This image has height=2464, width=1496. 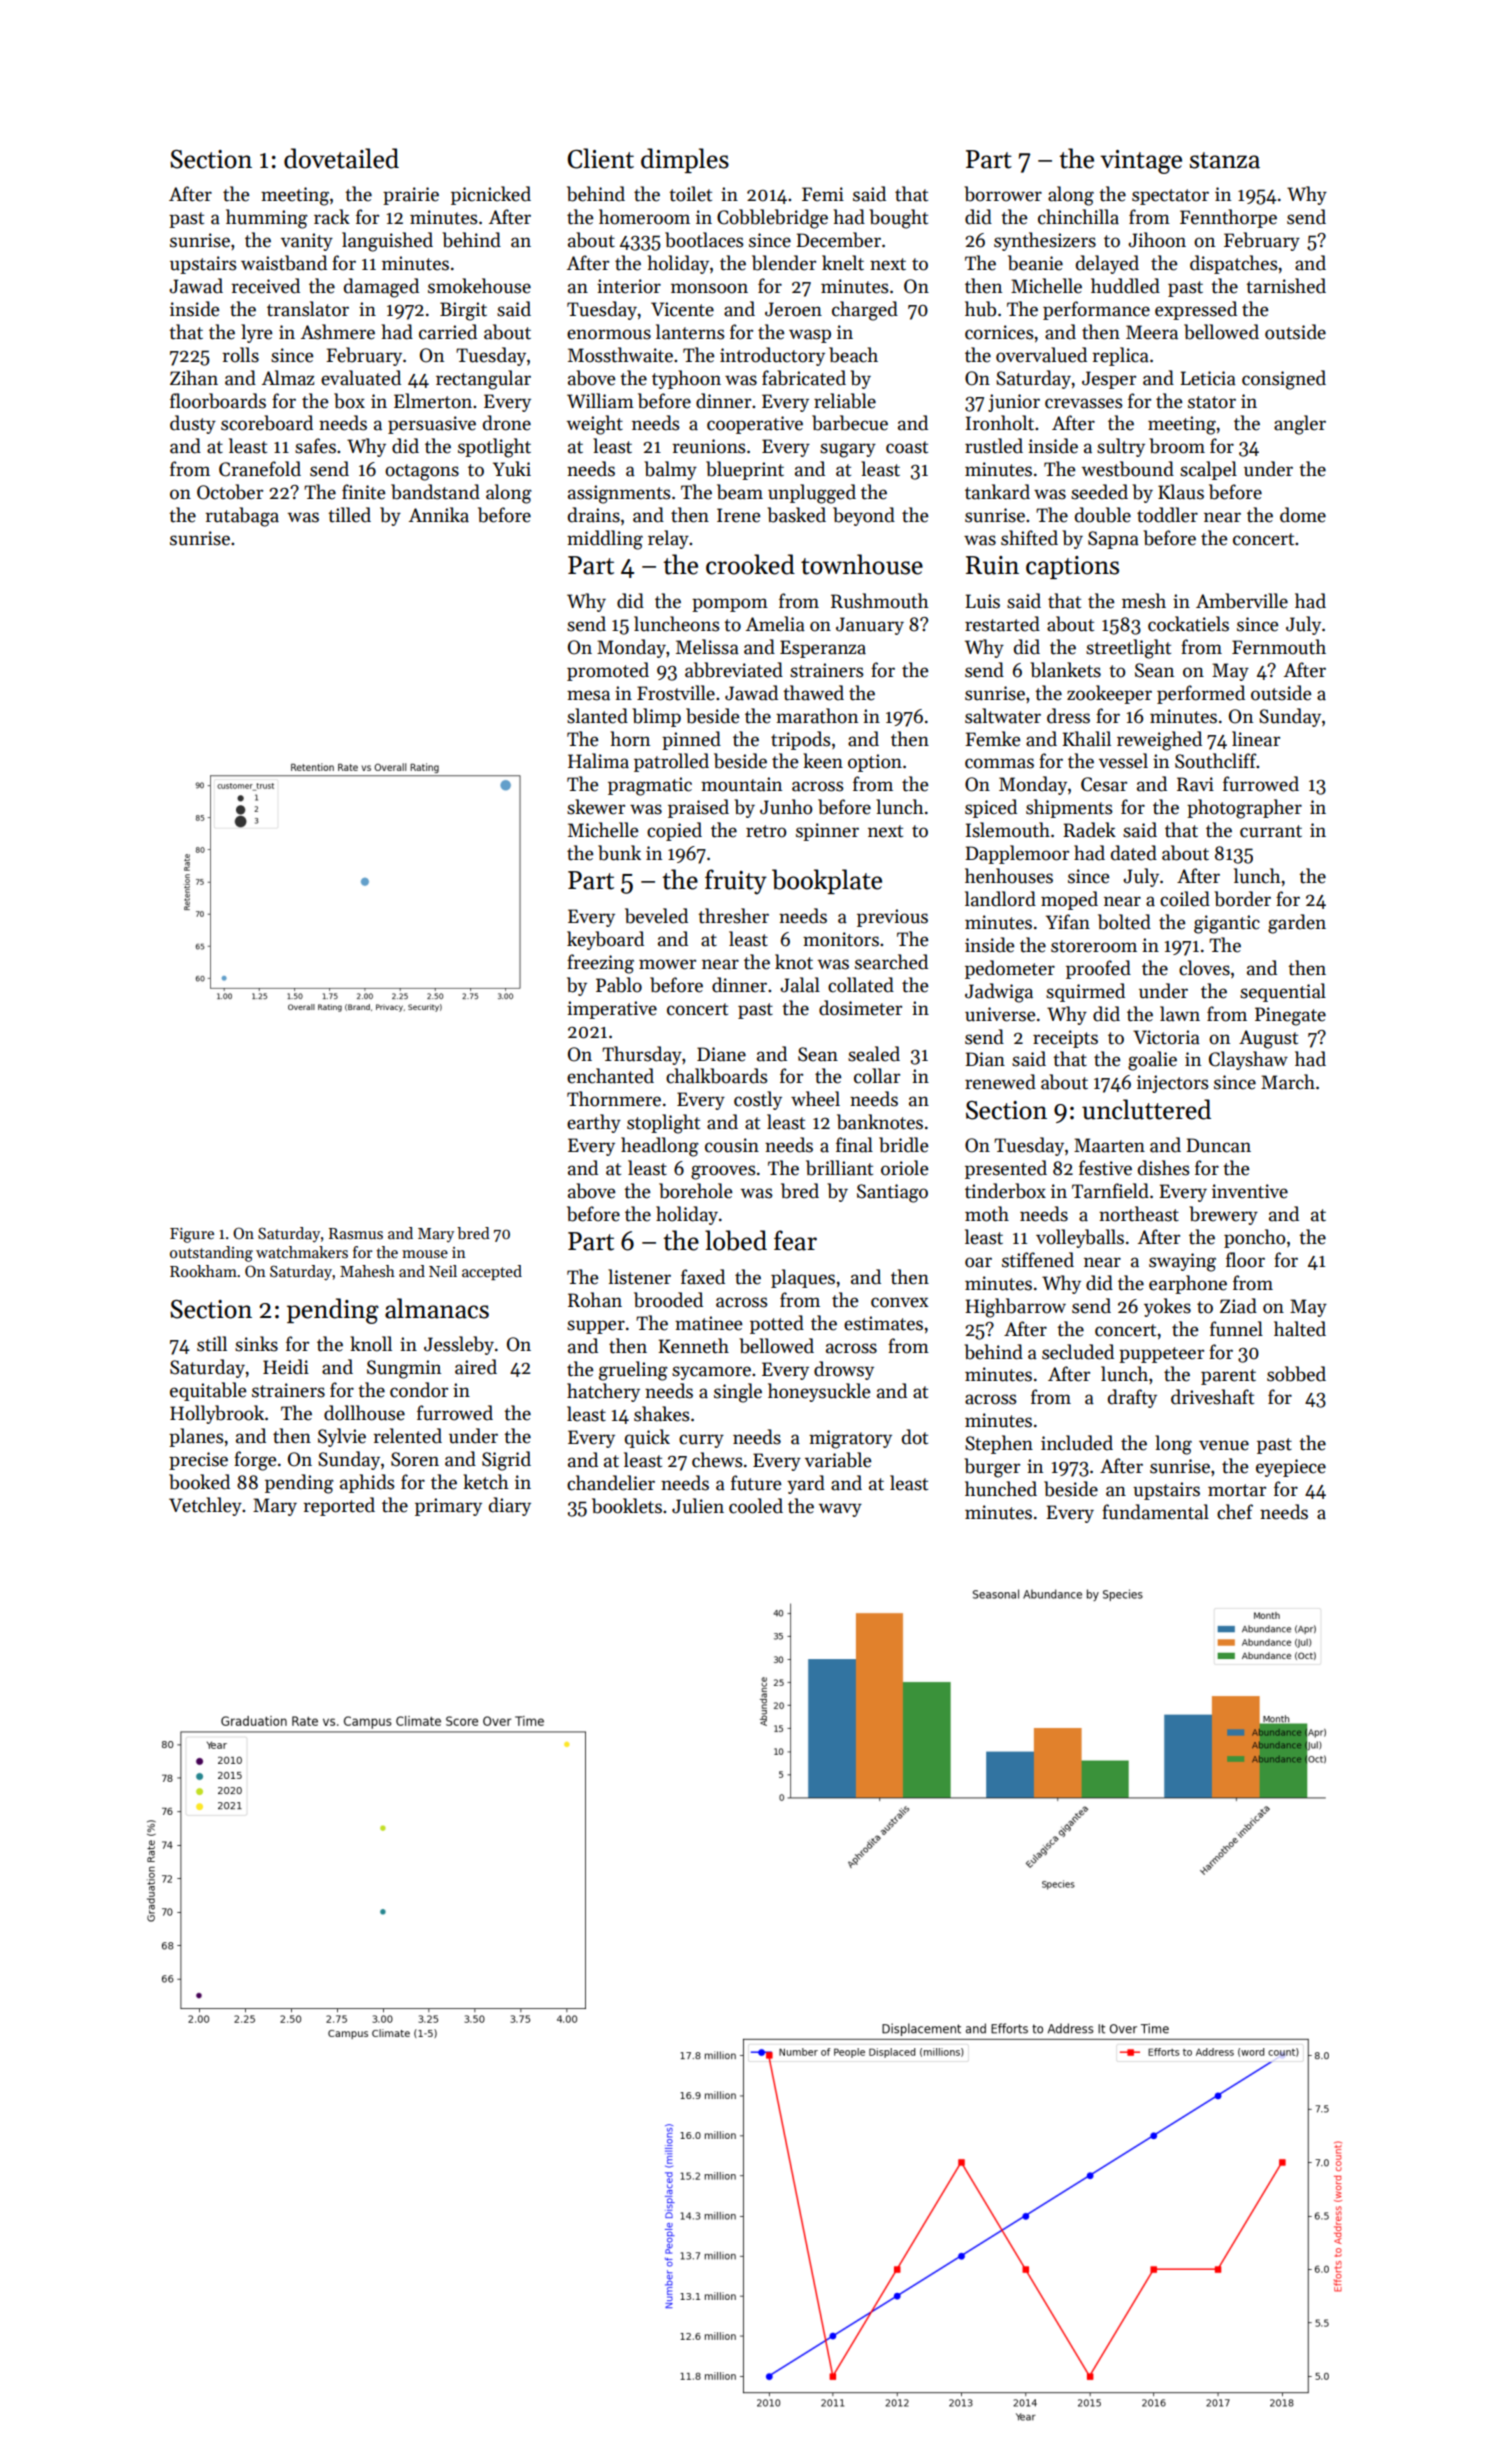 What do you see at coordinates (341, 158) in the image?
I see `dovetailed` at bounding box center [341, 158].
